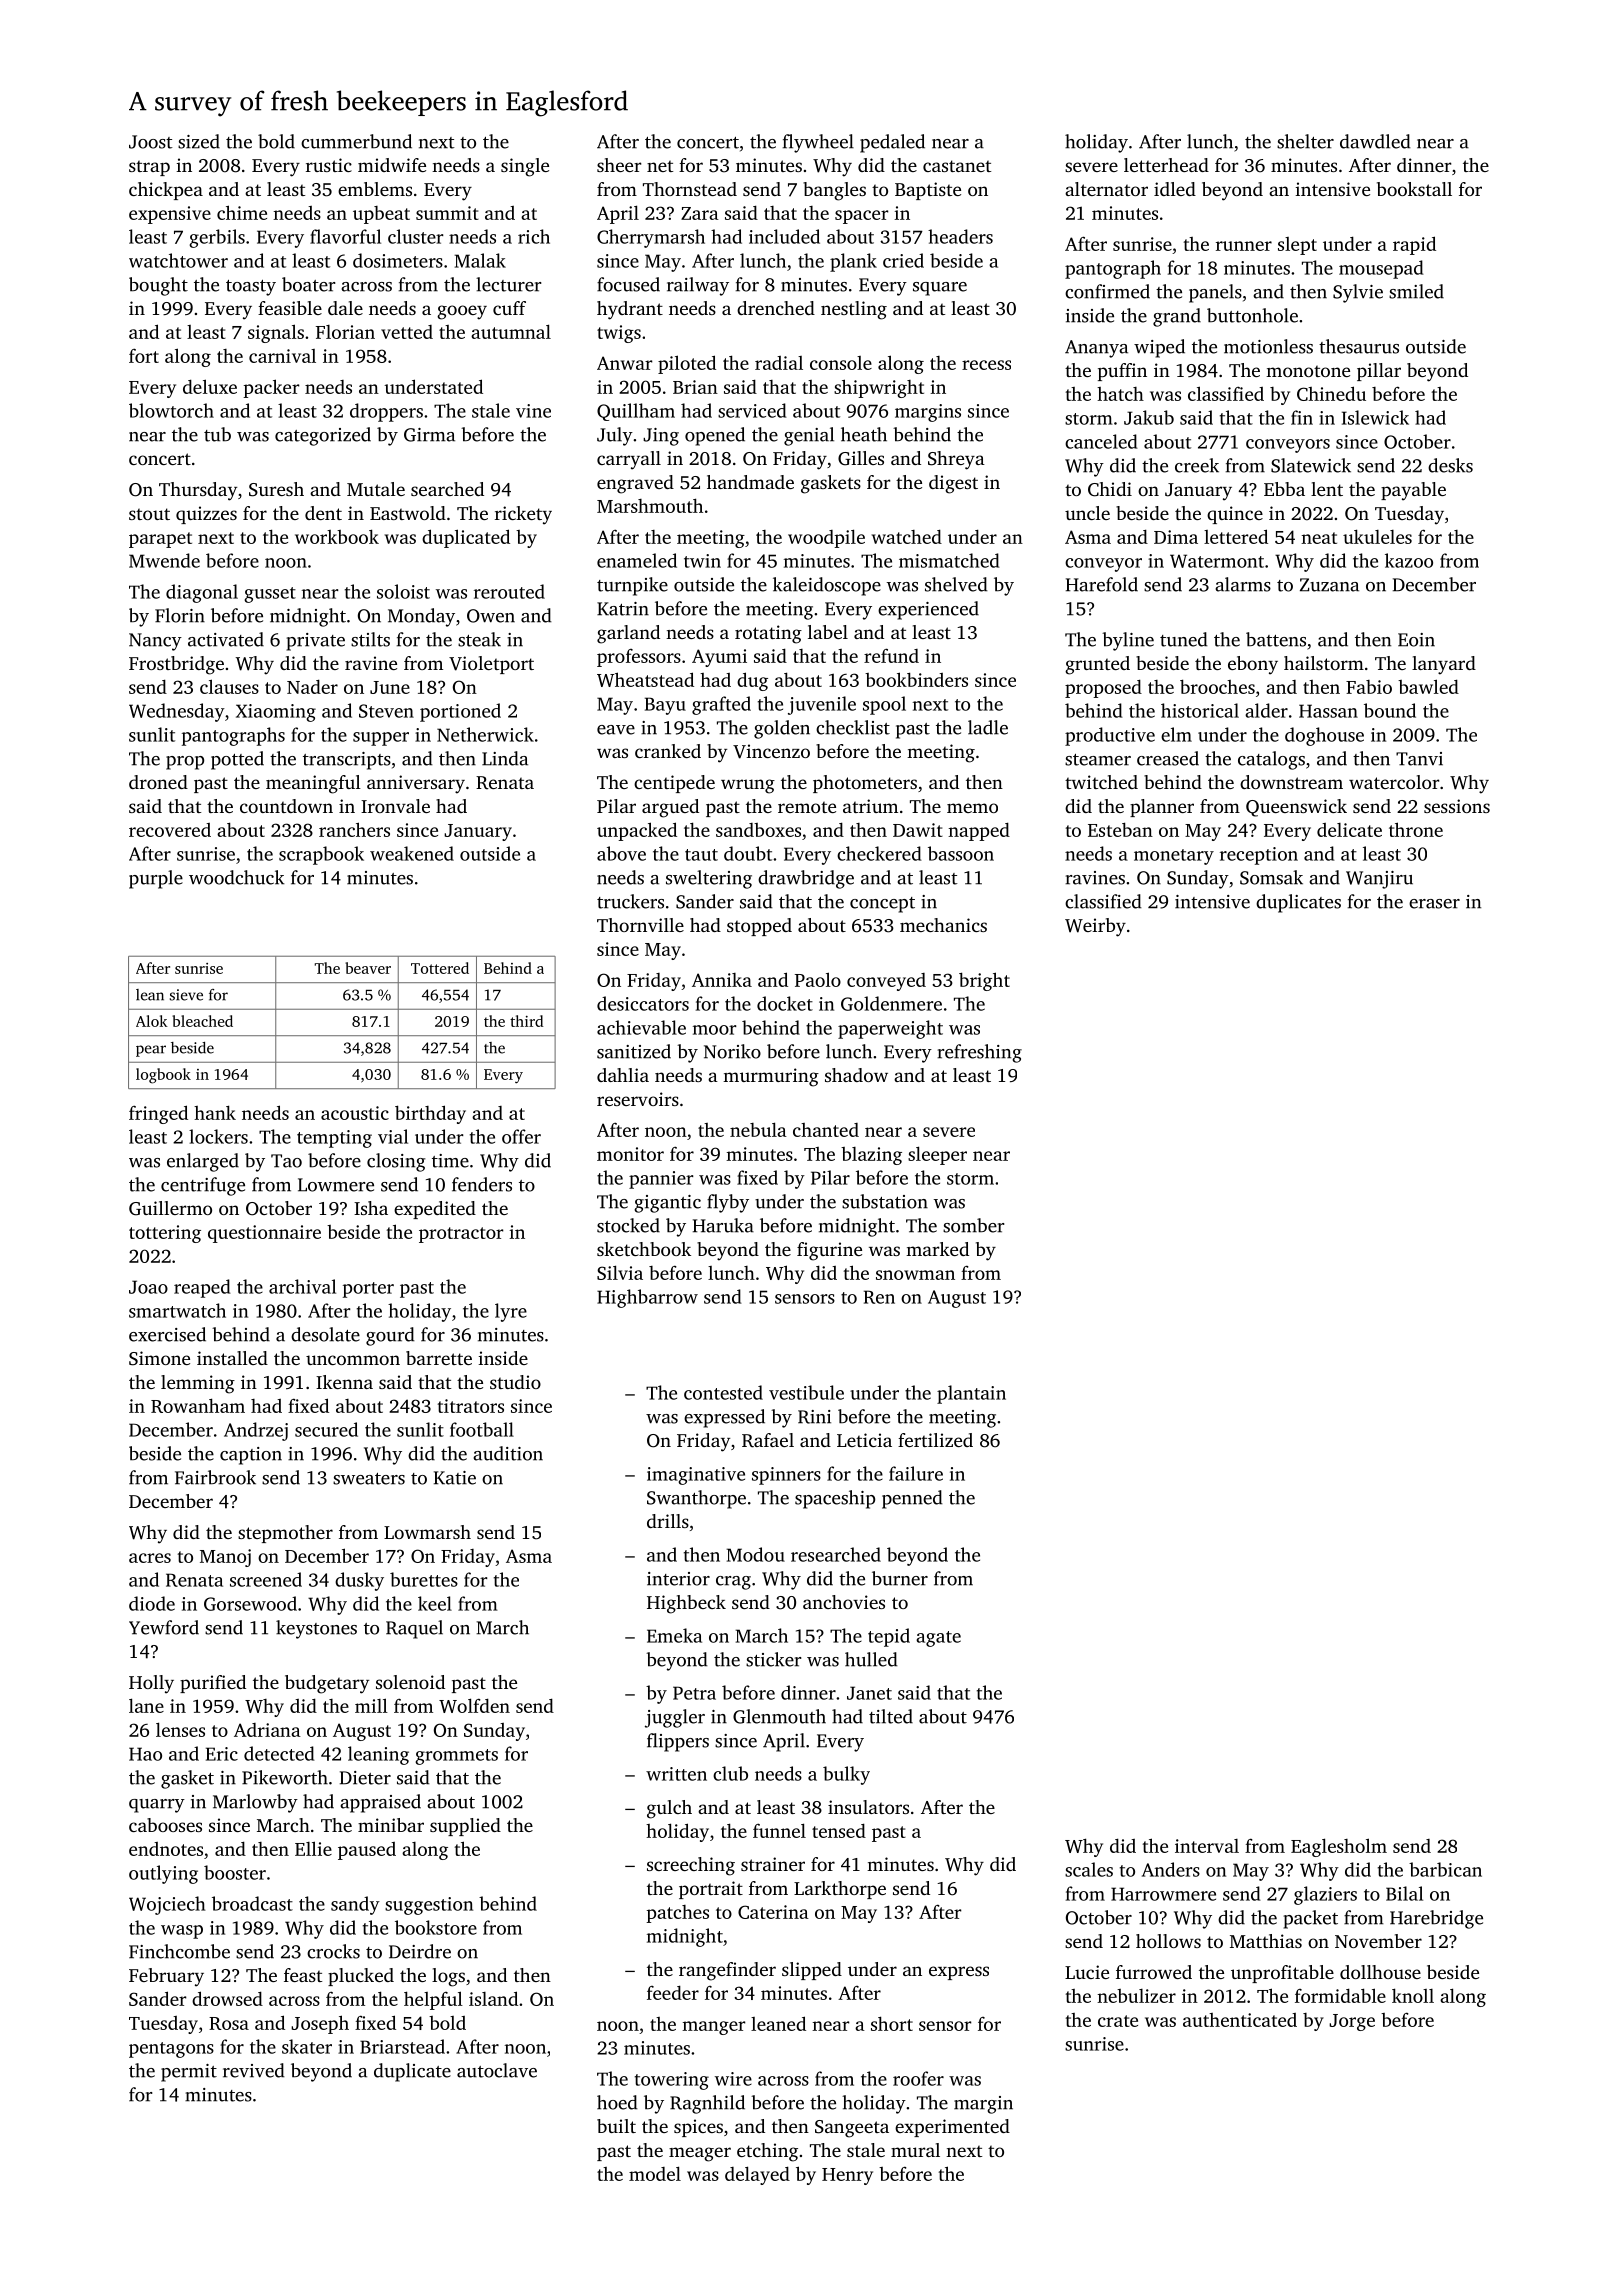 This page has height=2292, width=1620. Describe the element at coordinates (957, 166) in the page. I see `castanet` at that location.
